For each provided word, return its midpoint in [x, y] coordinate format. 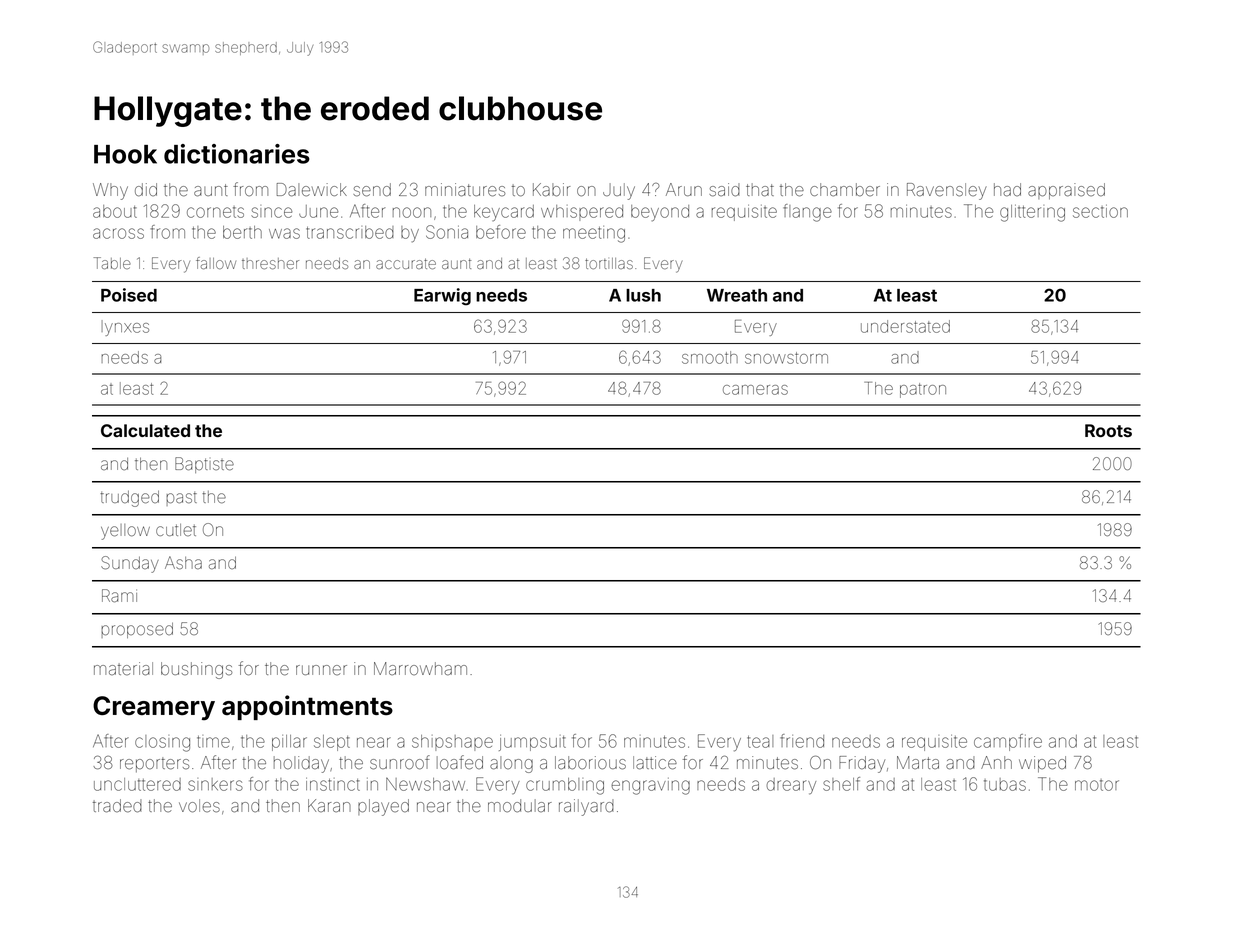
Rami [119, 595]
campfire [1008, 742]
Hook [125, 154]
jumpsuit [532, 743]
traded [117, 806]
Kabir [551, 190]
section [1100, 211]
